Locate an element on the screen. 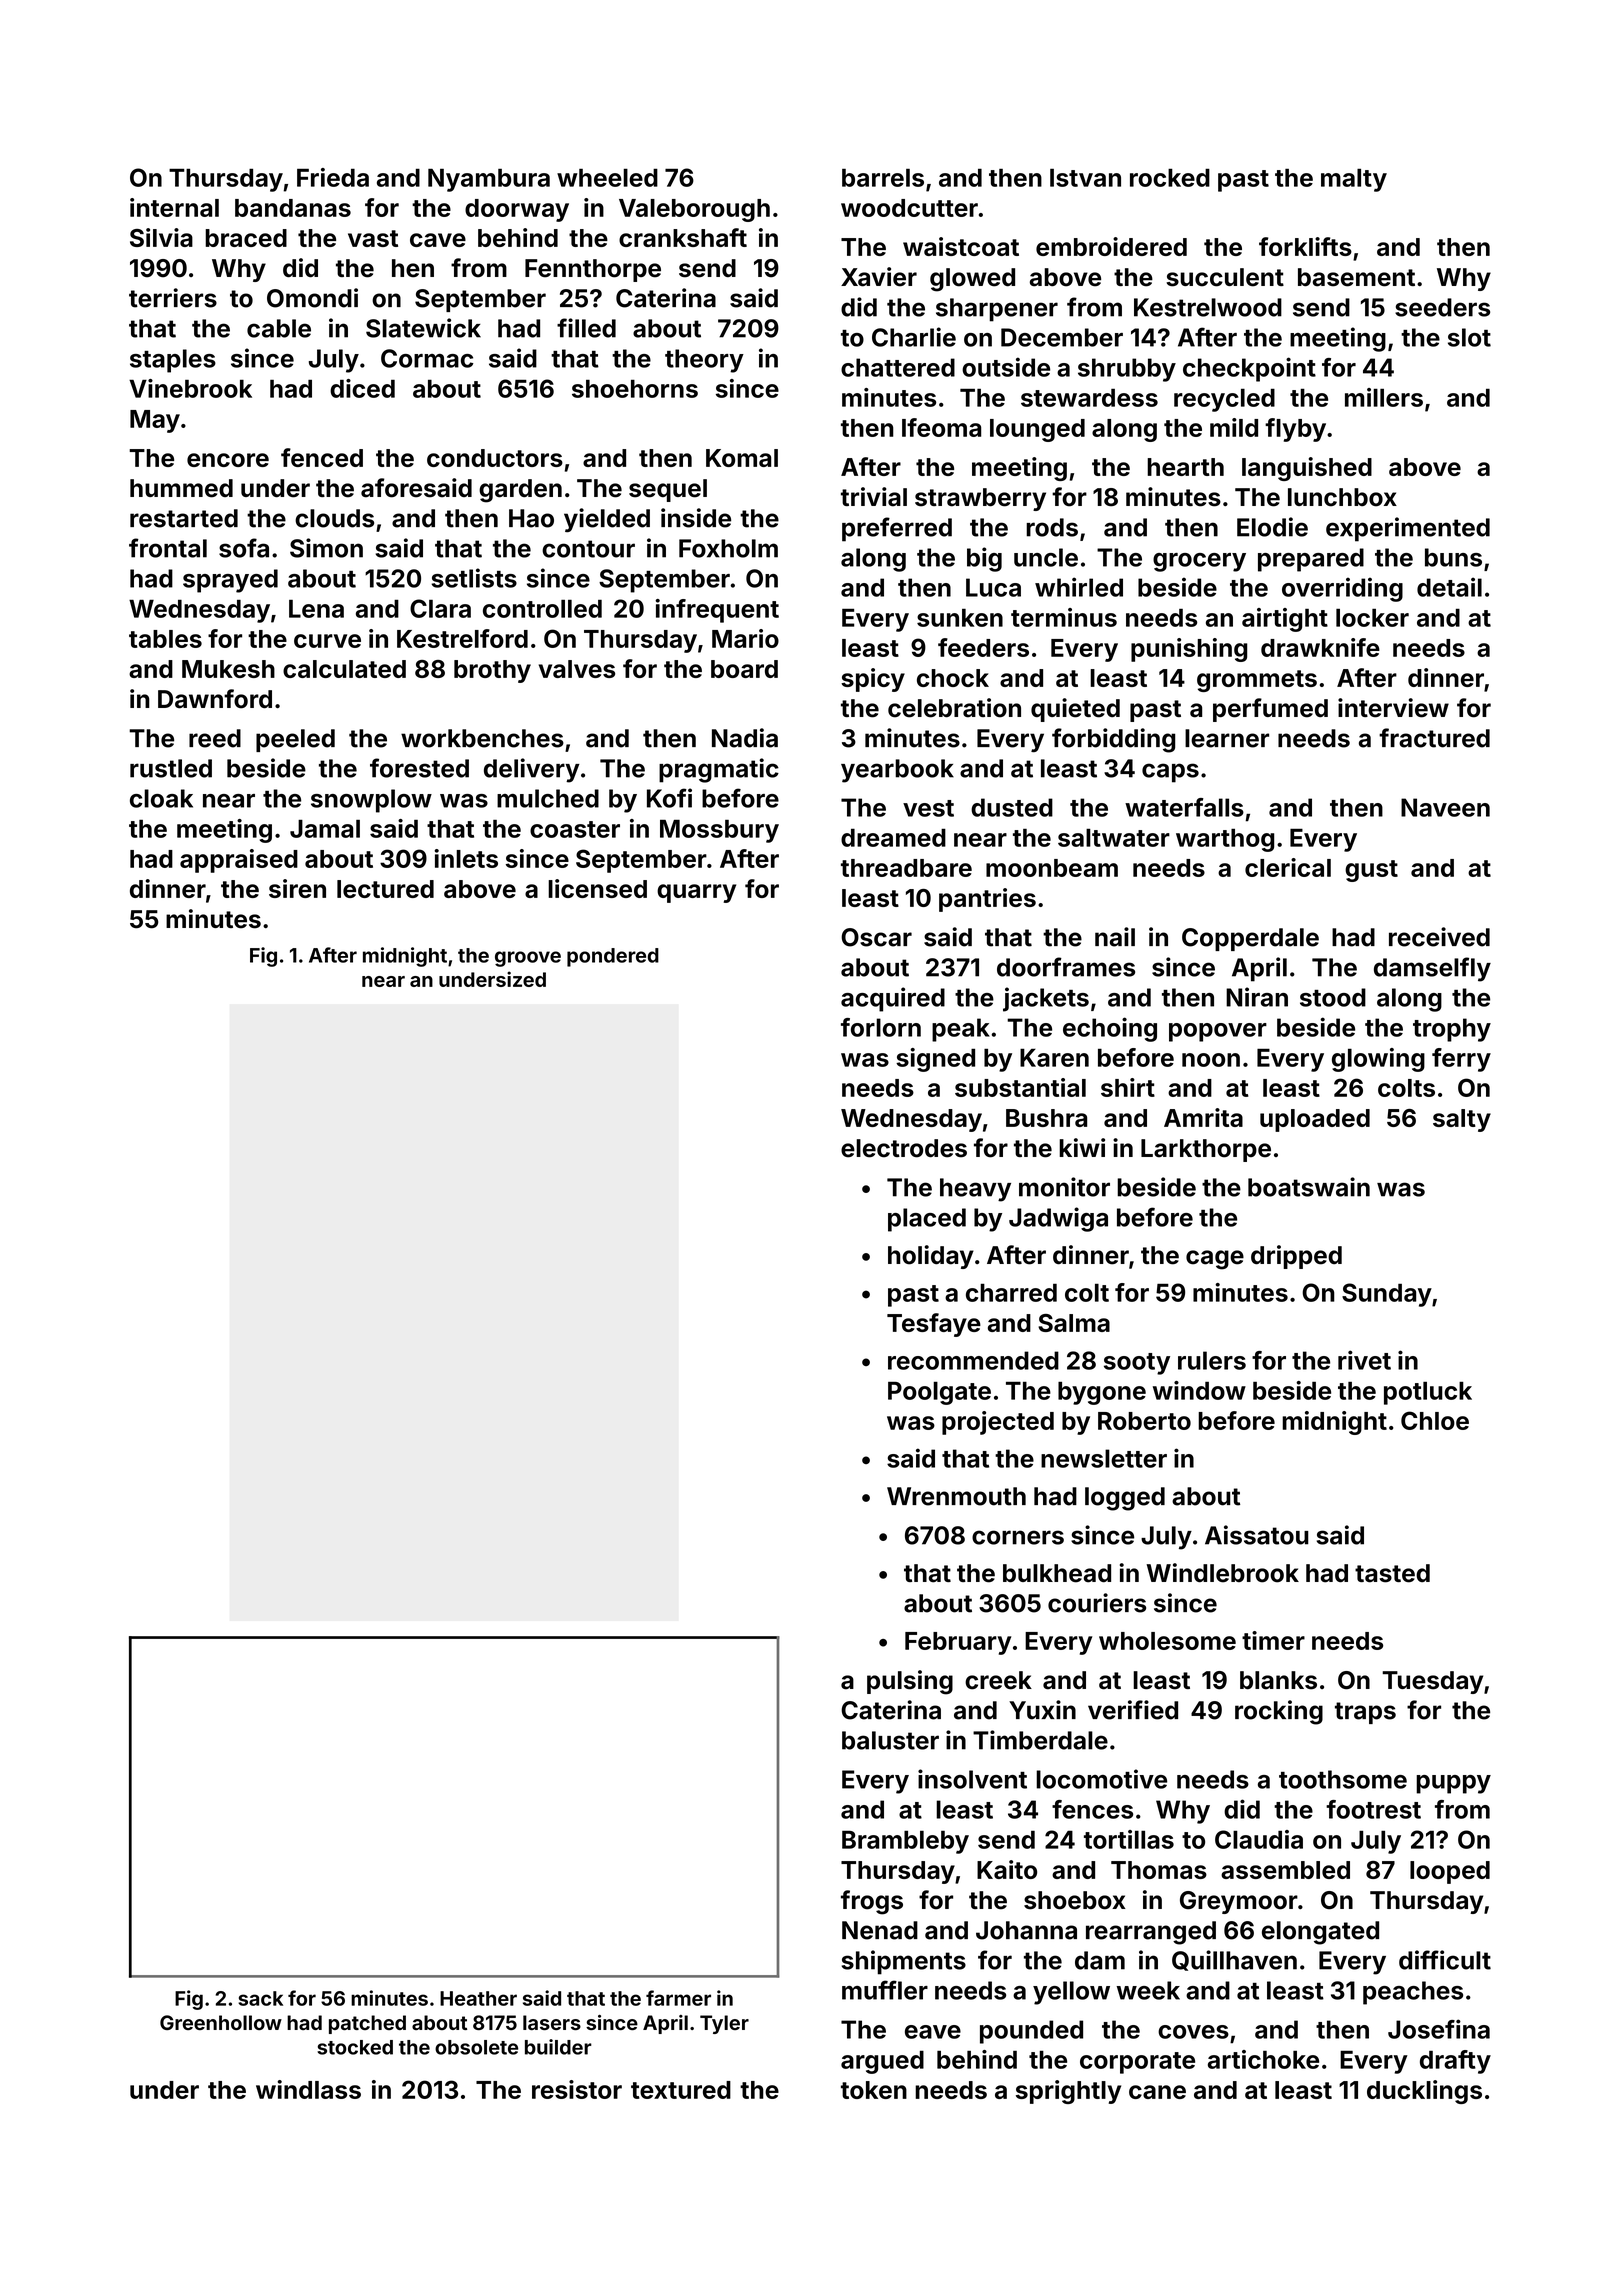 This screenshot has width=1620, height=2292. Greenhollow is located at coordinates (221, 2022).
